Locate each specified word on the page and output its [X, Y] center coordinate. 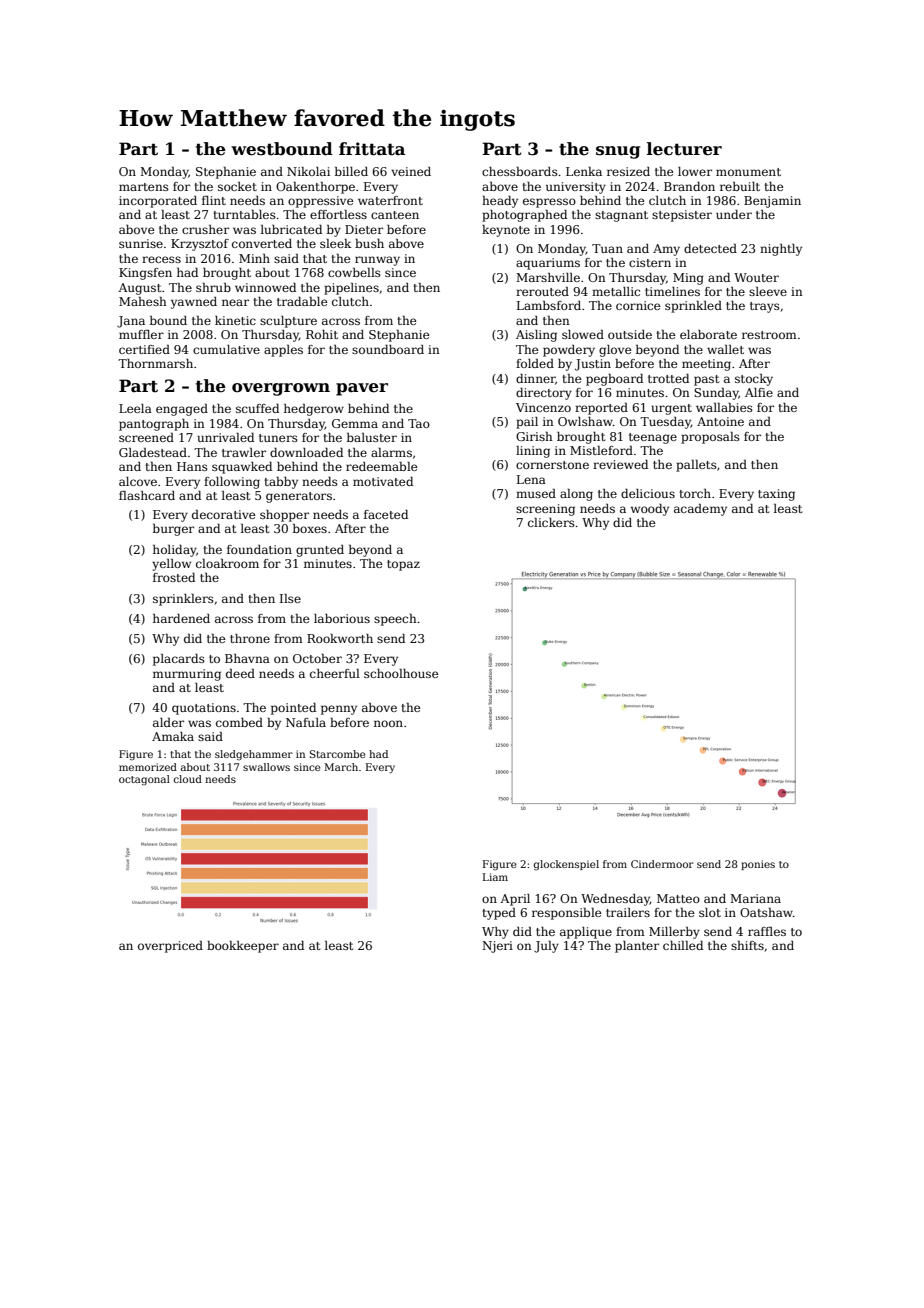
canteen [395, 215]
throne [250, 638]
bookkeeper [243, 947]
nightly [781, 250]
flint [214, 200]
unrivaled [225, 437]
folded [535, 363]
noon [388, 723]
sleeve [768, 291]
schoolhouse [401, 673]
